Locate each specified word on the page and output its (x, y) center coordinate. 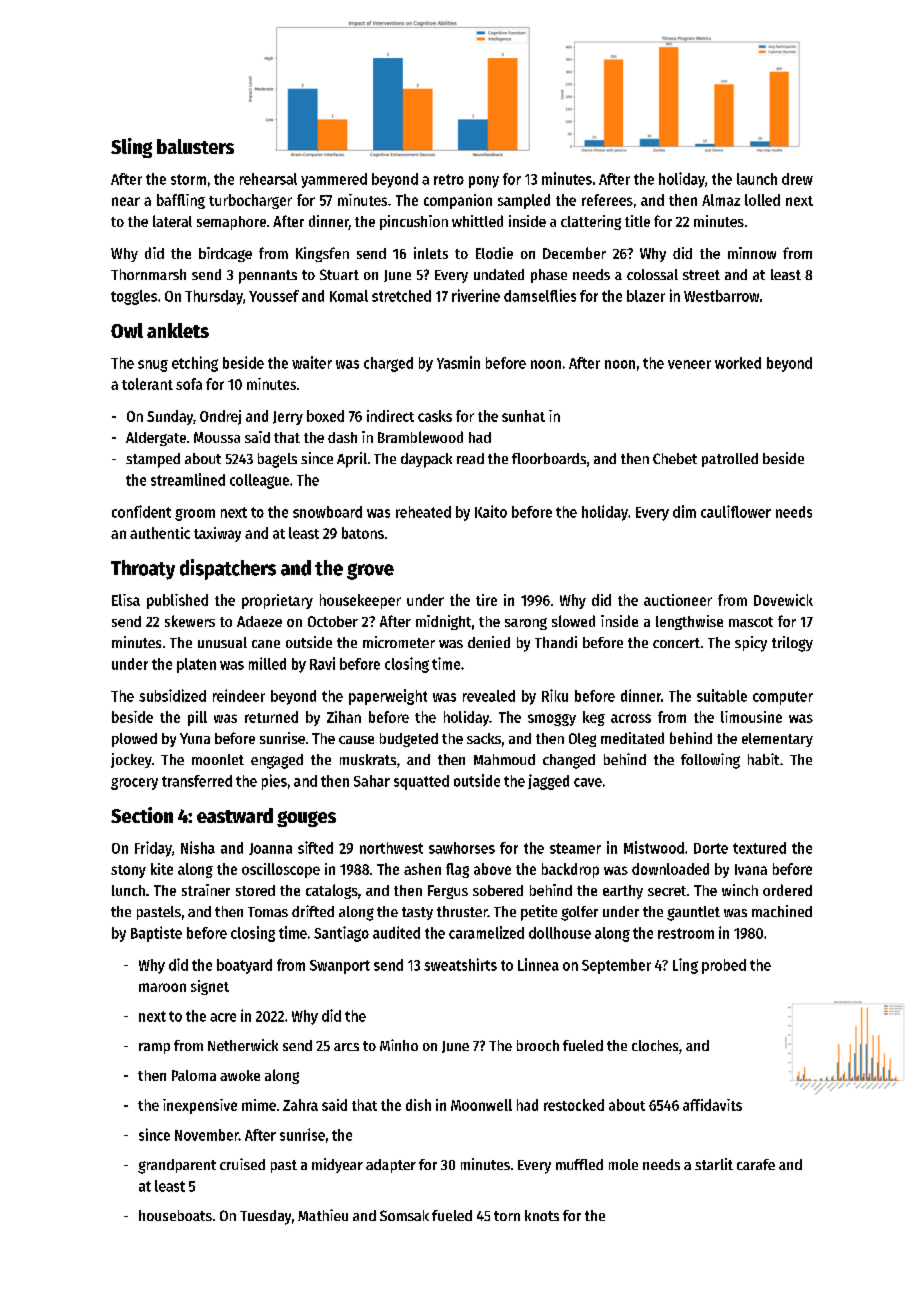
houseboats (175, 1215)
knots (542, 1215)
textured (759, 848)
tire (486, 600)
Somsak (404, 1215)
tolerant (147, 384)
